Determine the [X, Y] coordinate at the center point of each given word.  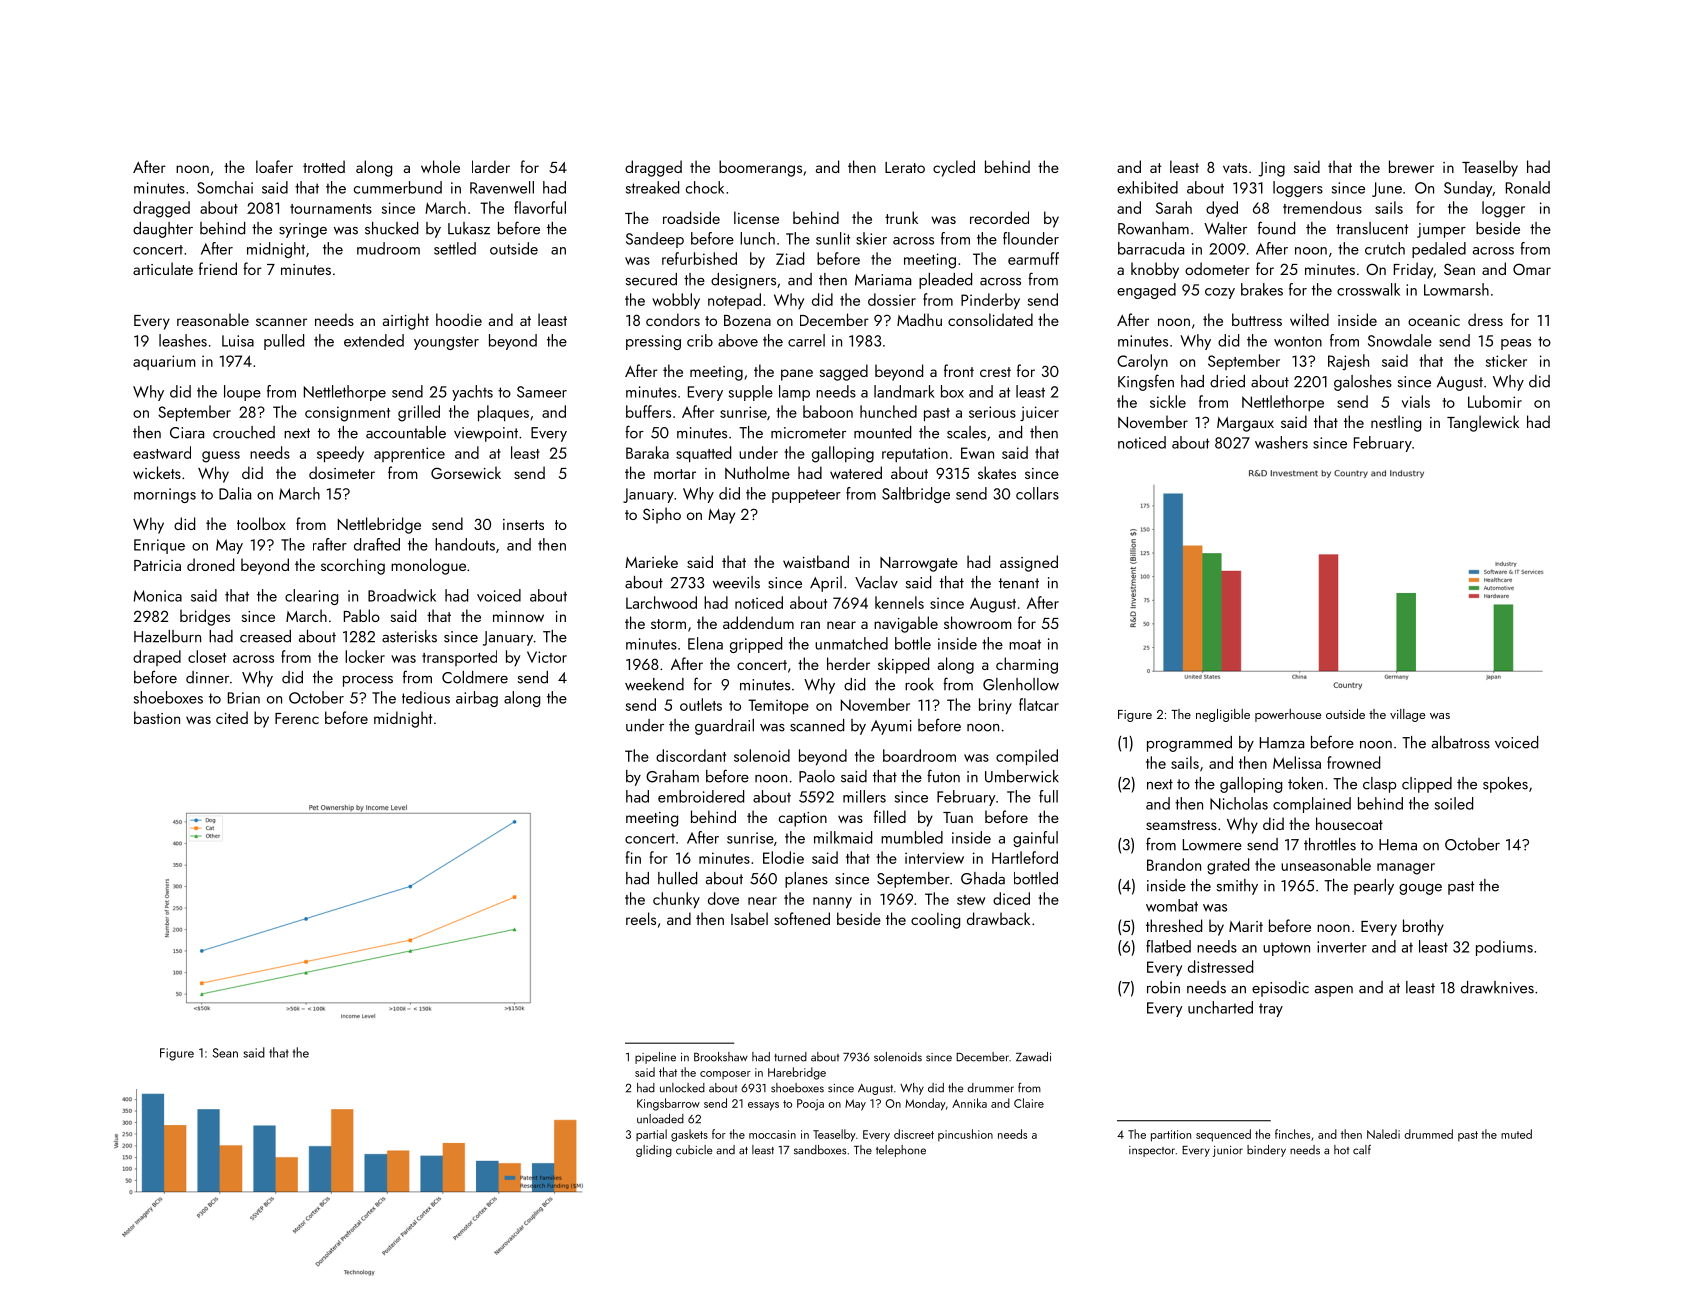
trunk [901, 217]
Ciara [187, 433]
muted [1516, 1134]
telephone [901, 1151]
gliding [654, 1151]
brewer [1411, 166]
